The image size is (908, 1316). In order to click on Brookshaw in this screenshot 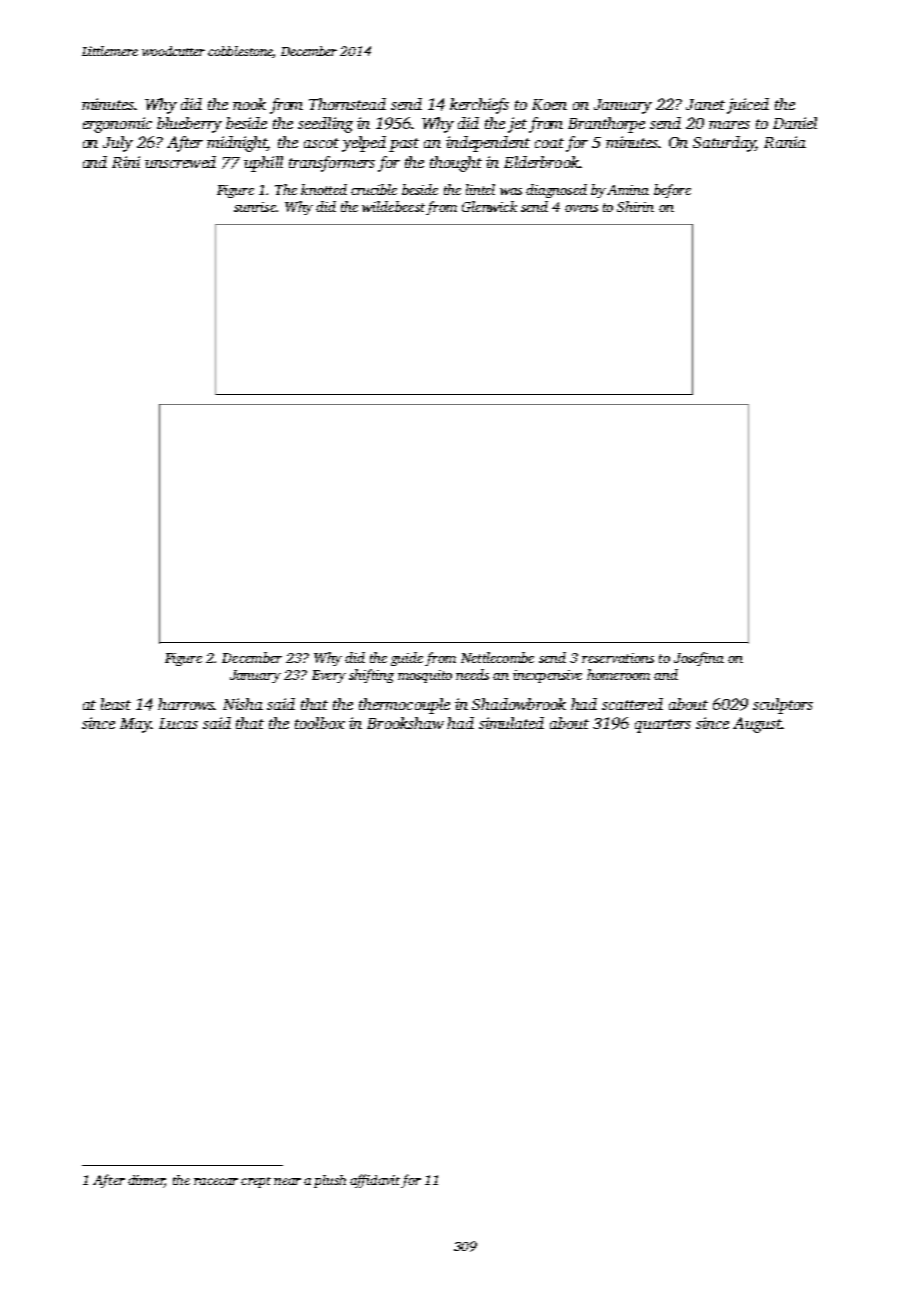, I will do `click(405, 723)`.
